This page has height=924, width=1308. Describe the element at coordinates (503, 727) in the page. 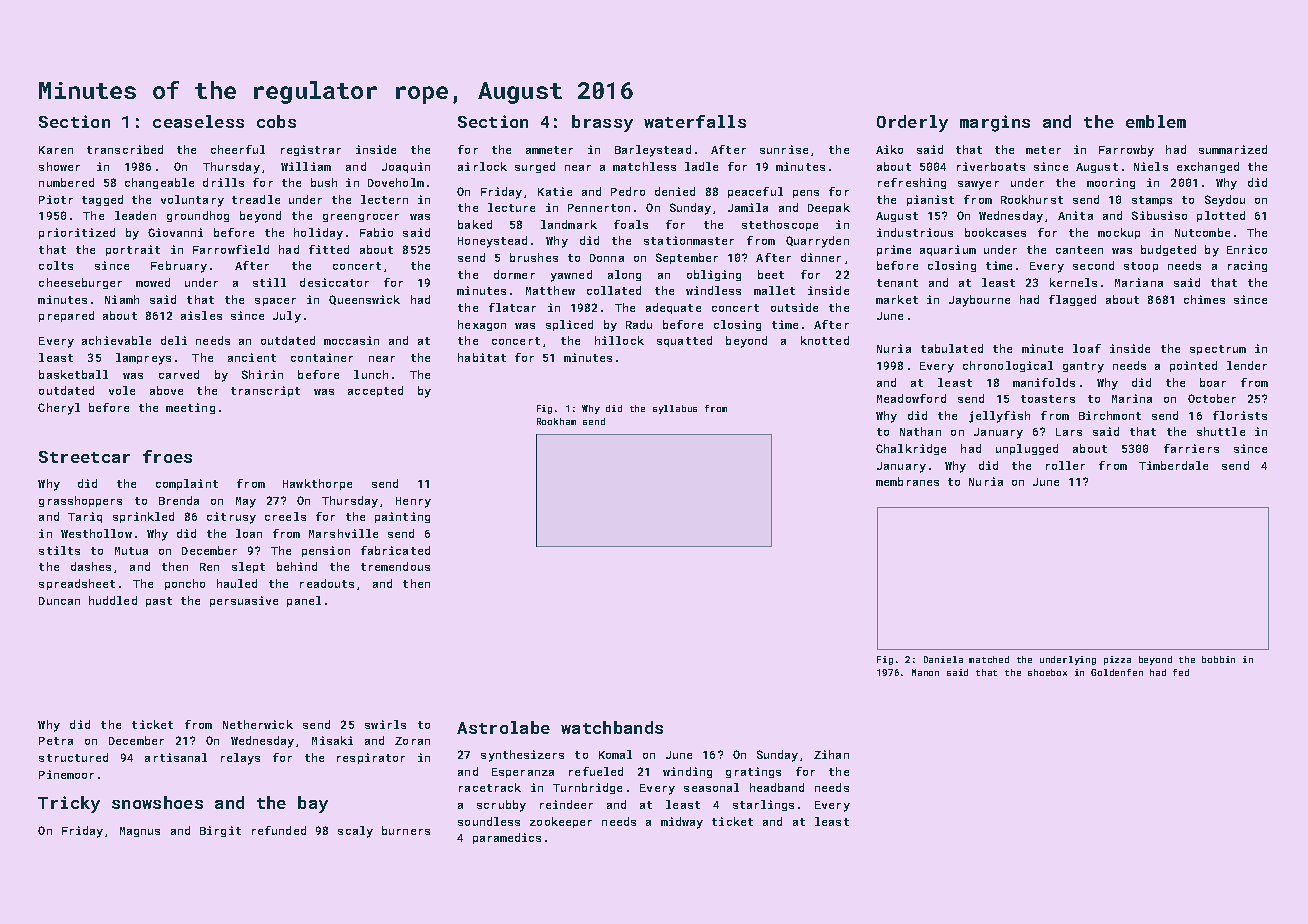

I see `Astrolabe` at that location.
